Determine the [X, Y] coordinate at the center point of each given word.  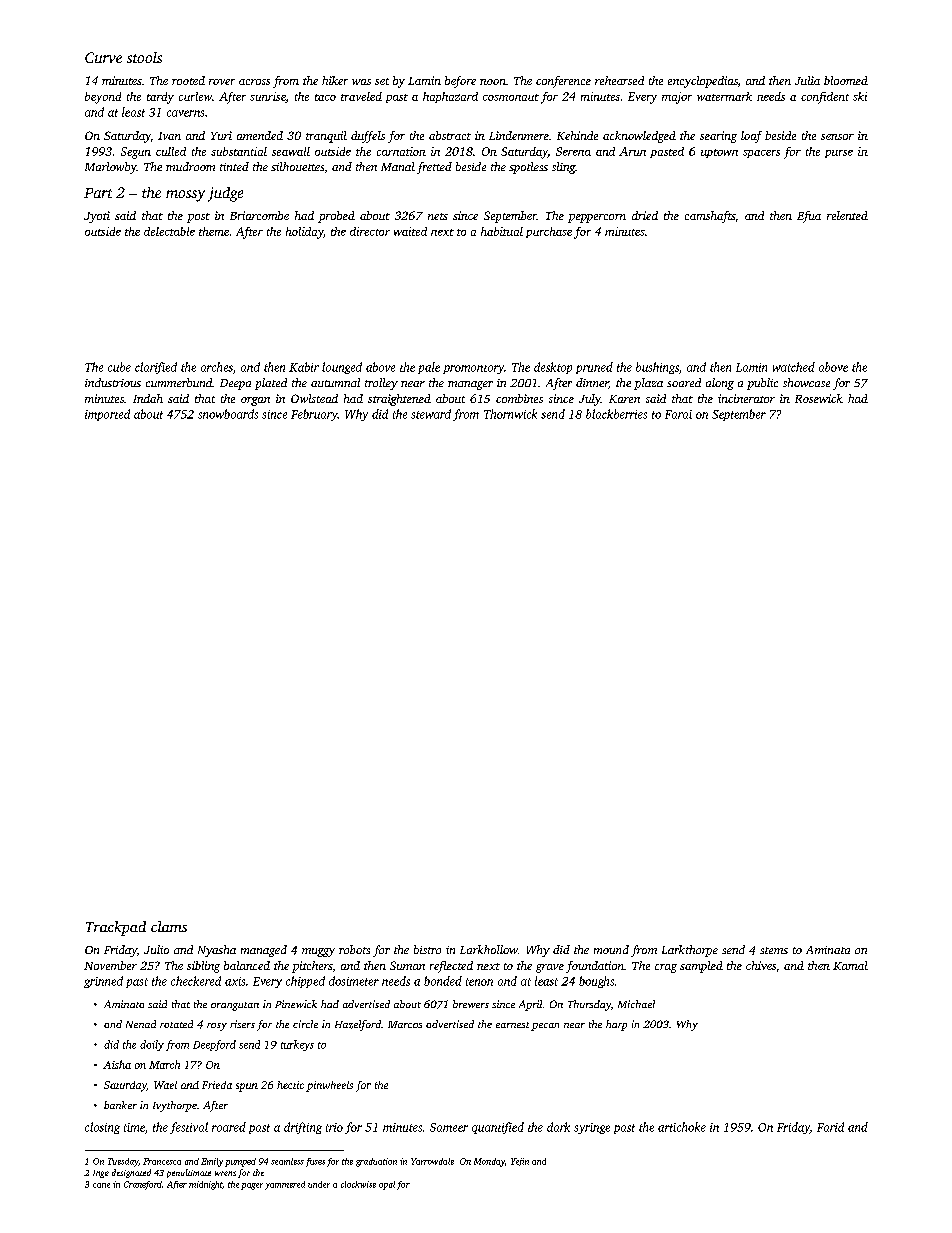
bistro [427, 949]
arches [217, 367]
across [254, 82]
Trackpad [116, 928]
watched [794, 367]
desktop [553, 368]
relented [847, 215]
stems [774, 950]
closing [102, 1128]
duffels [368, 137]
